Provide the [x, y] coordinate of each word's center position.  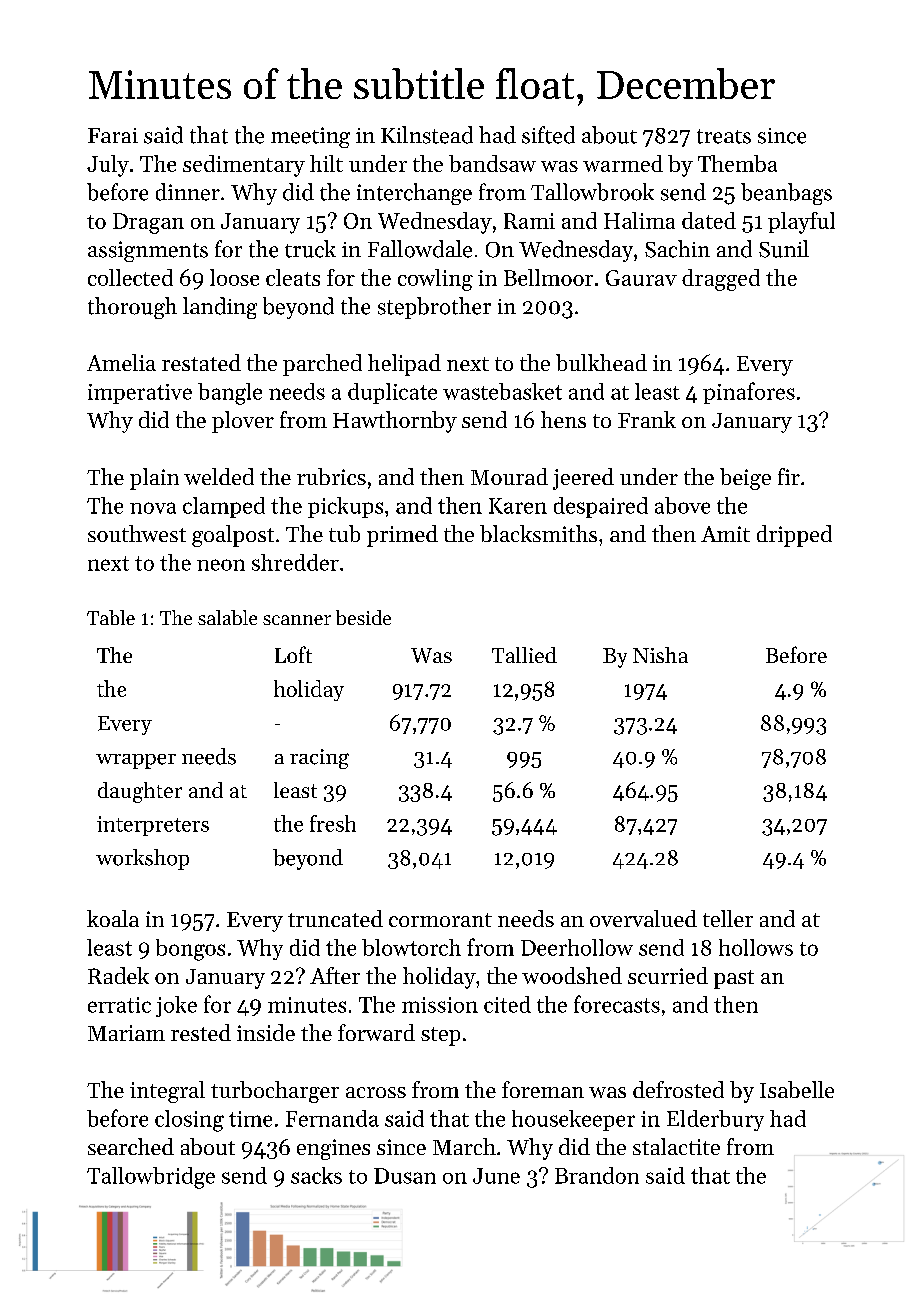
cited [507, 1004]
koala [113, 918]
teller [728, 918]
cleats [293, 277]
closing [189, 1121]
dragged [721, 280]
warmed [623, 163]
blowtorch [411, 947]
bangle [230, 394]
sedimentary [244, 166]
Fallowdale [420, 249]
